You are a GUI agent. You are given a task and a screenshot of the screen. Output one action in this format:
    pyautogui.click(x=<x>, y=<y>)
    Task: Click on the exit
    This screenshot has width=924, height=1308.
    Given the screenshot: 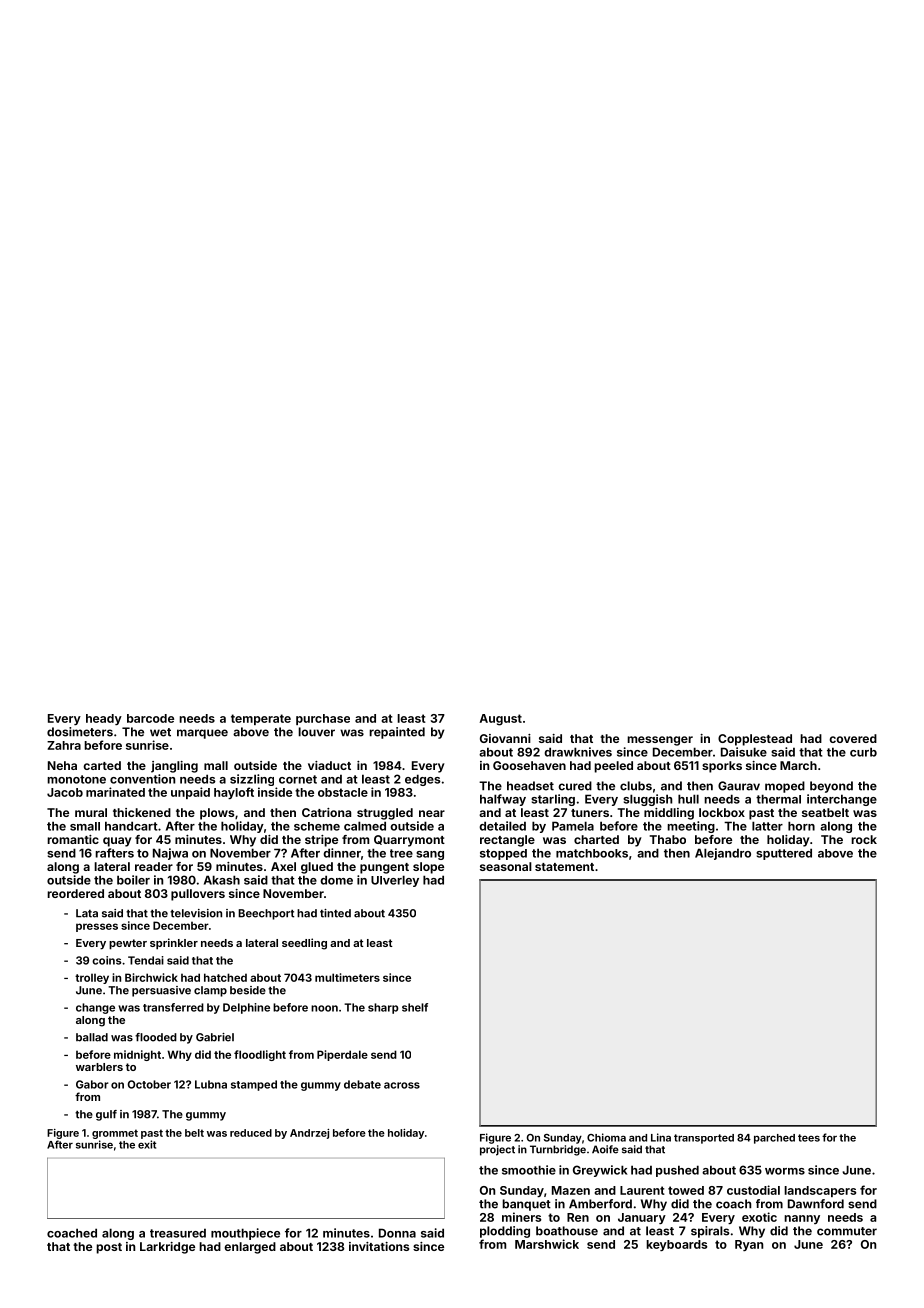 What is the action you would take?
    pyautogui.click(x=147, y=1144)
